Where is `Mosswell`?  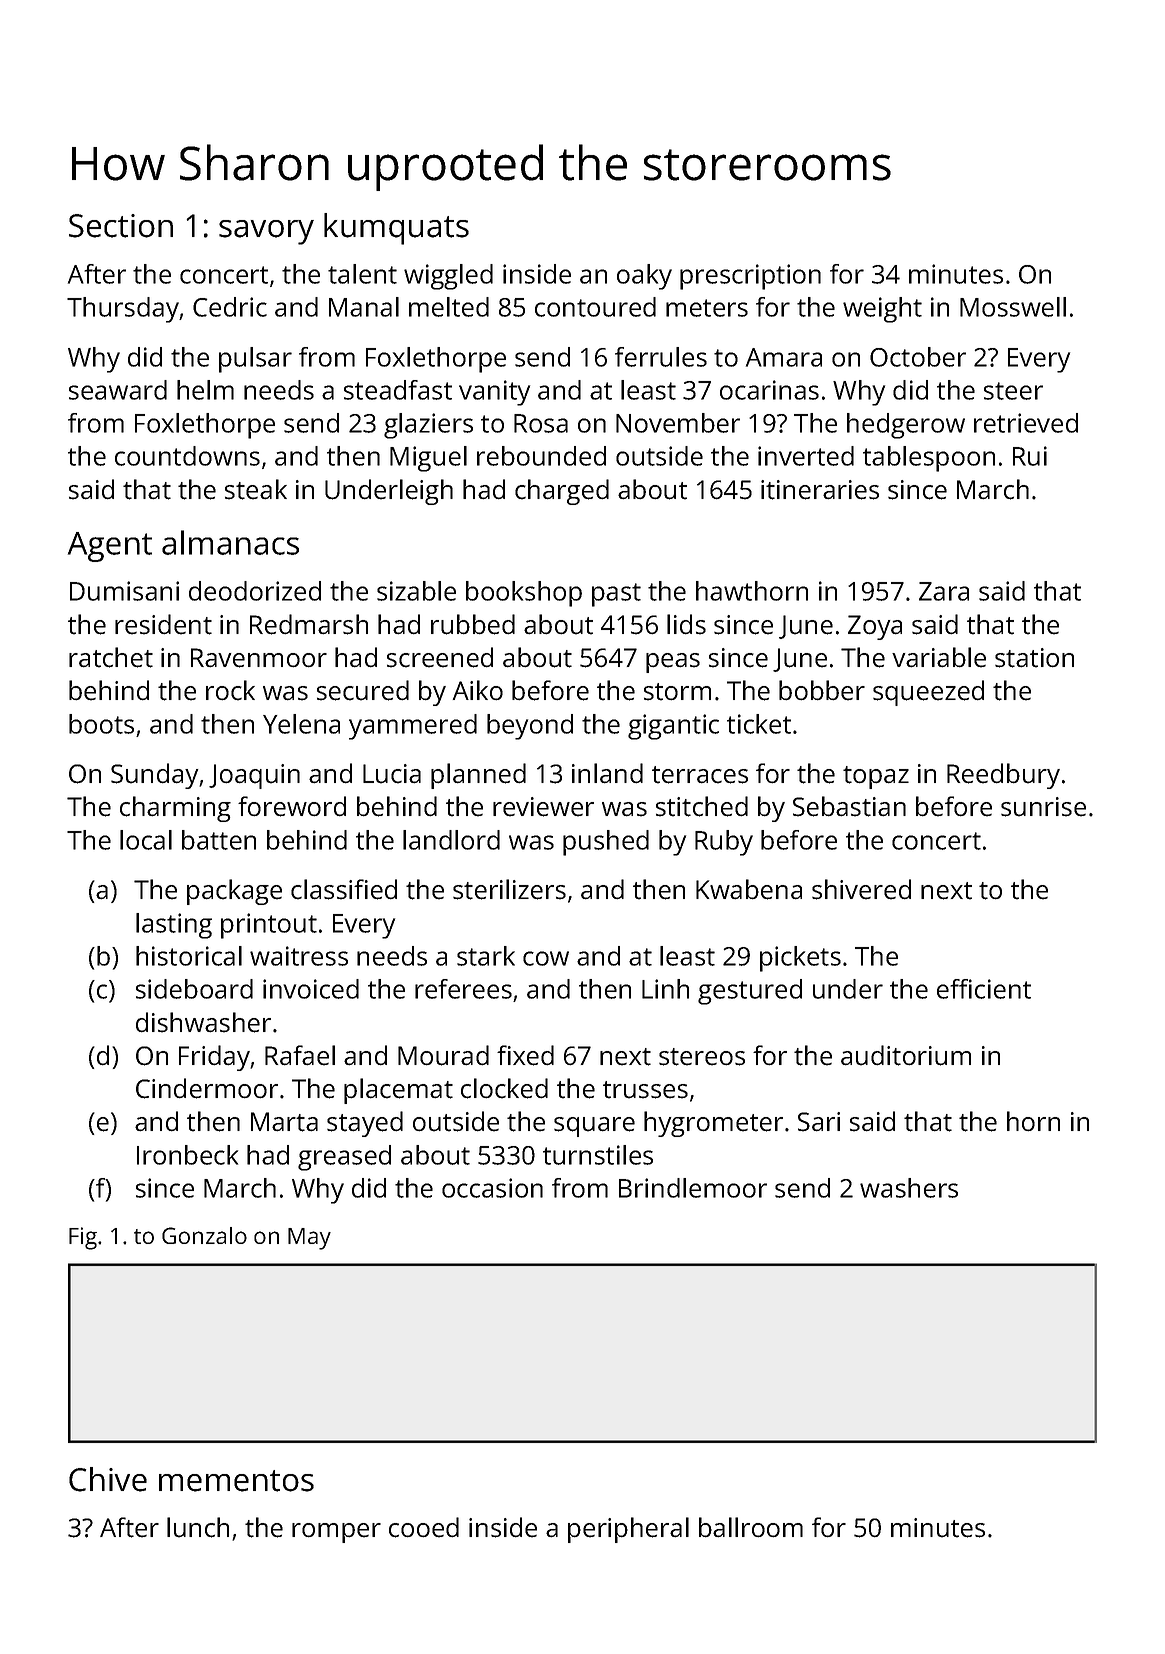
Mosswell is located at coordinates (1013, 307).
